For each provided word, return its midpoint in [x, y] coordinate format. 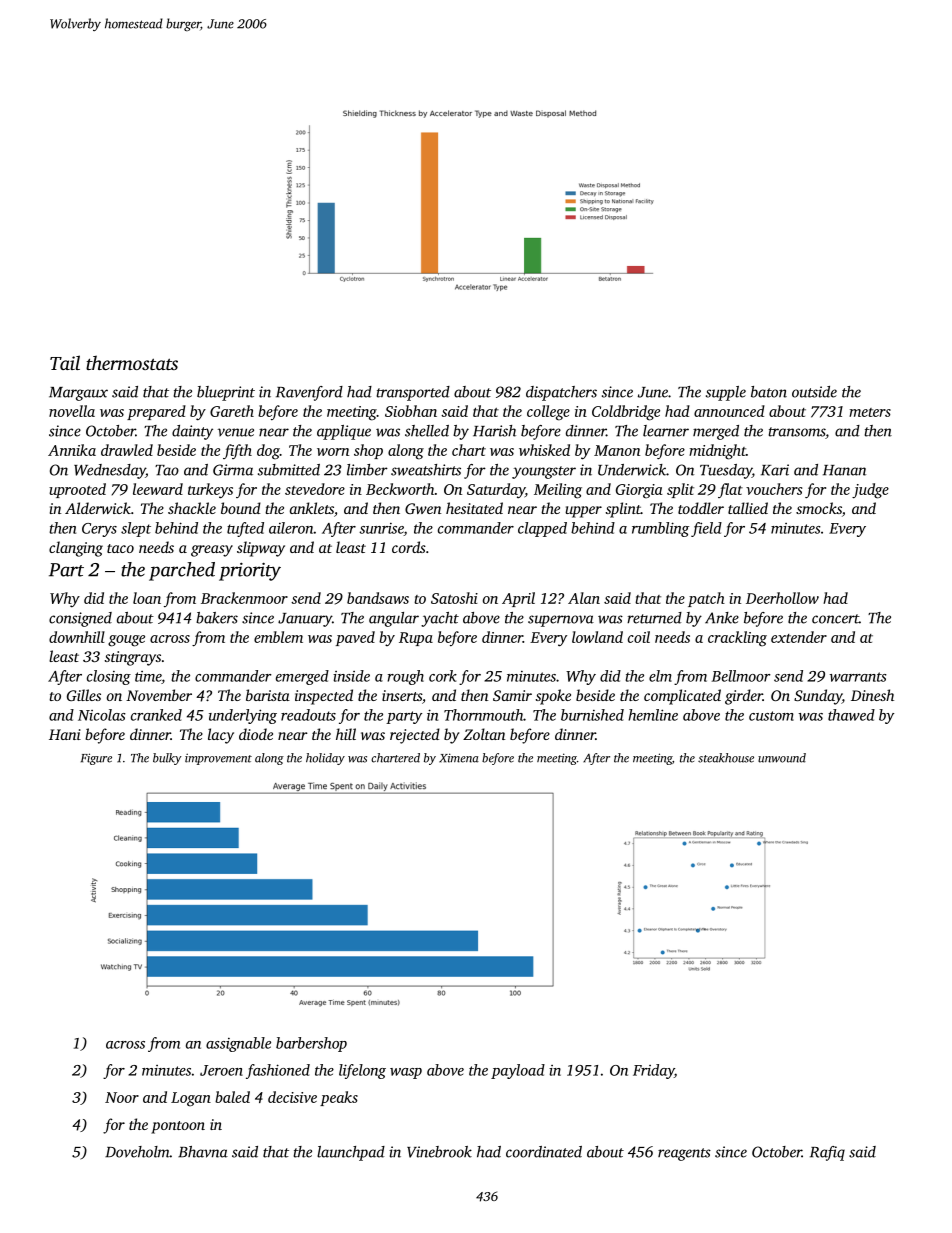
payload [518, 1071]
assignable [238, 1044]
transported [413, 393]
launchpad [351, 1153]
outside [814, 392]
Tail [65, 362]
